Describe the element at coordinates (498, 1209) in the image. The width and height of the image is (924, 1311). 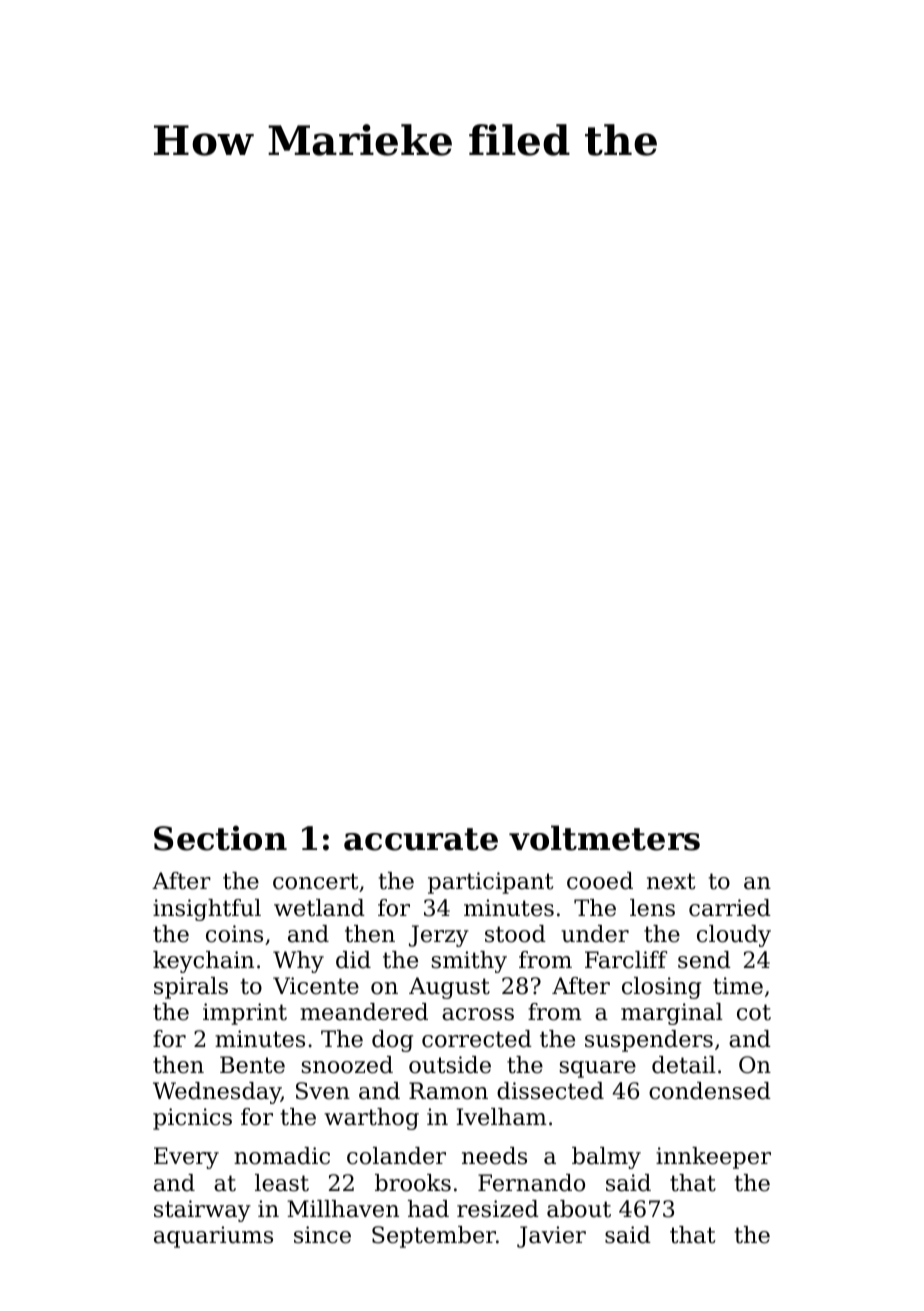
I see `resized` at that location.
